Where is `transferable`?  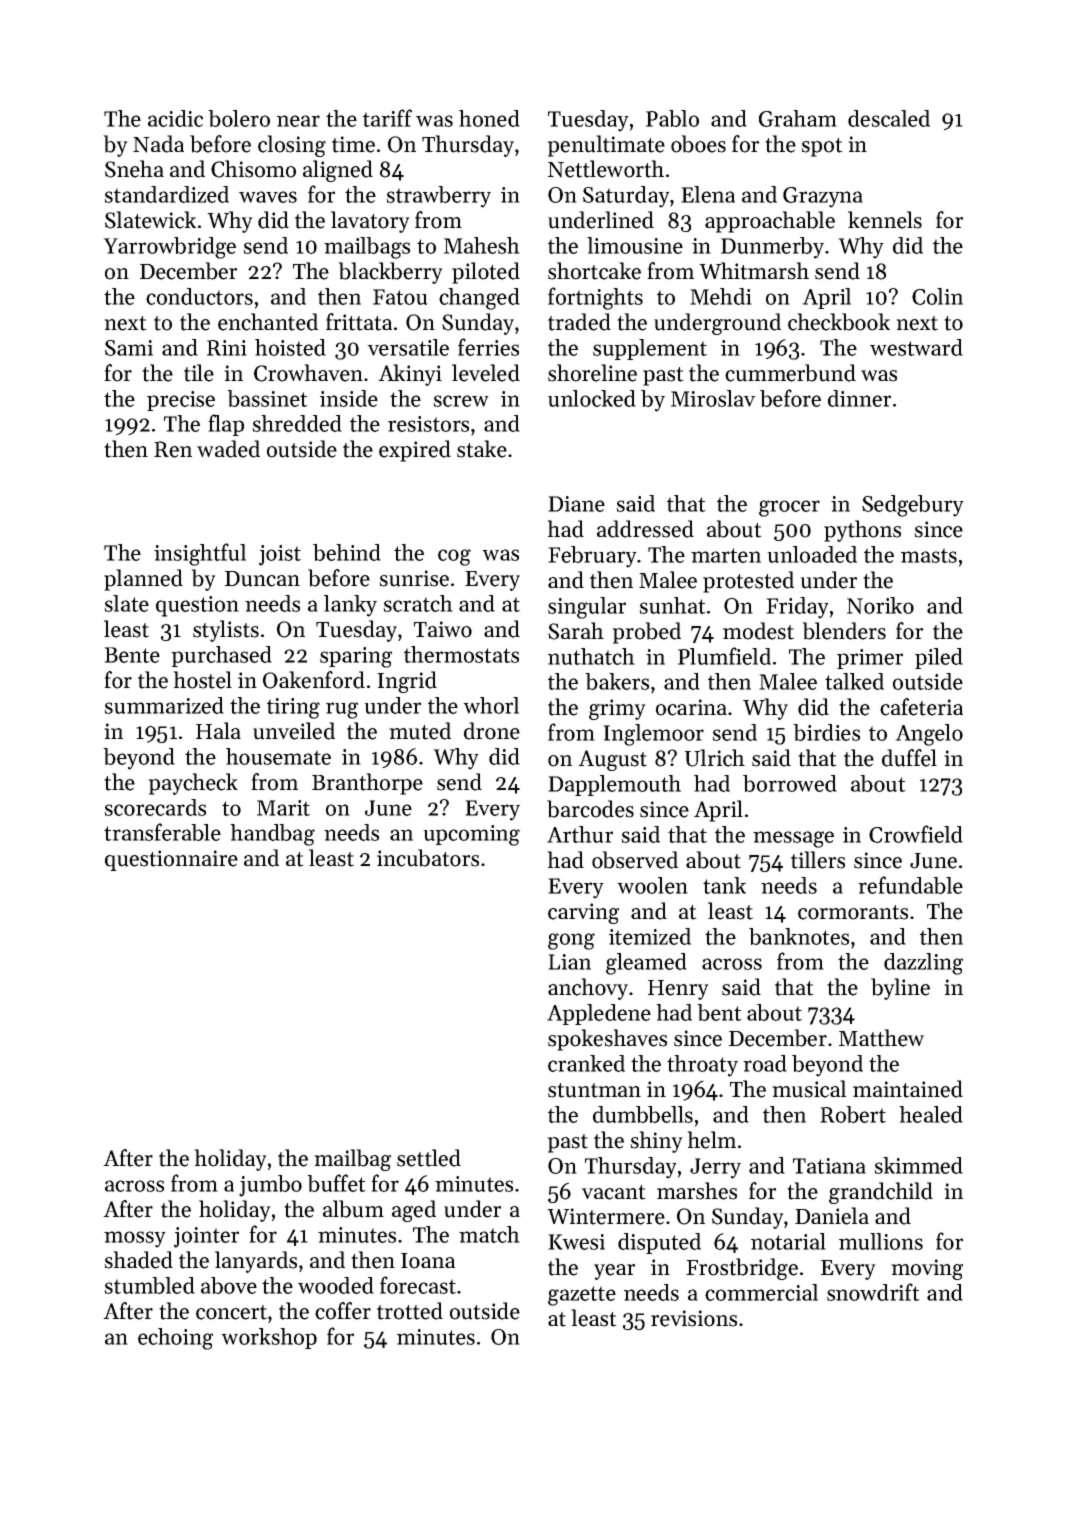 transferable is located at coordinates (162, 832).
